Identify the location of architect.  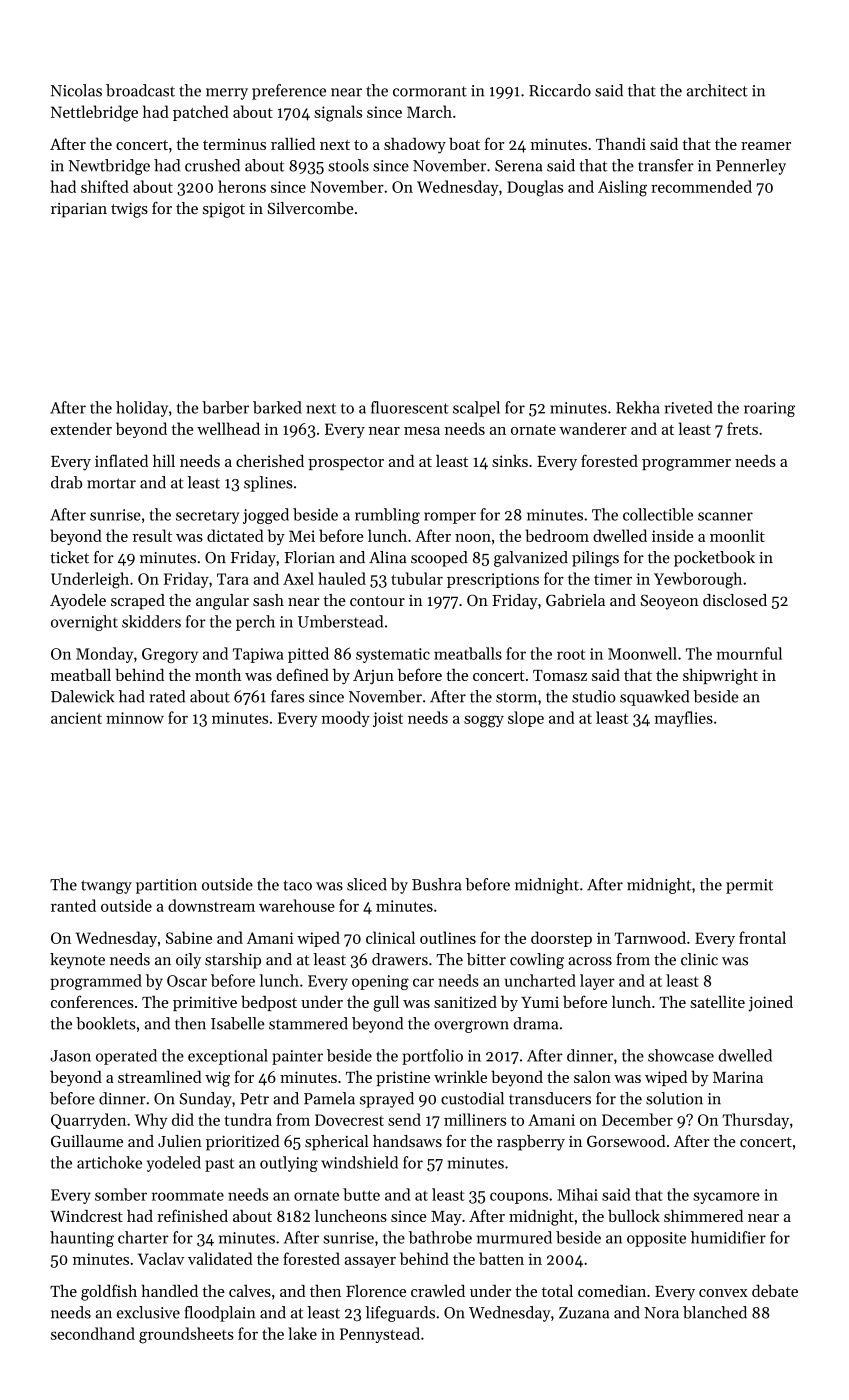
(717, 90).
